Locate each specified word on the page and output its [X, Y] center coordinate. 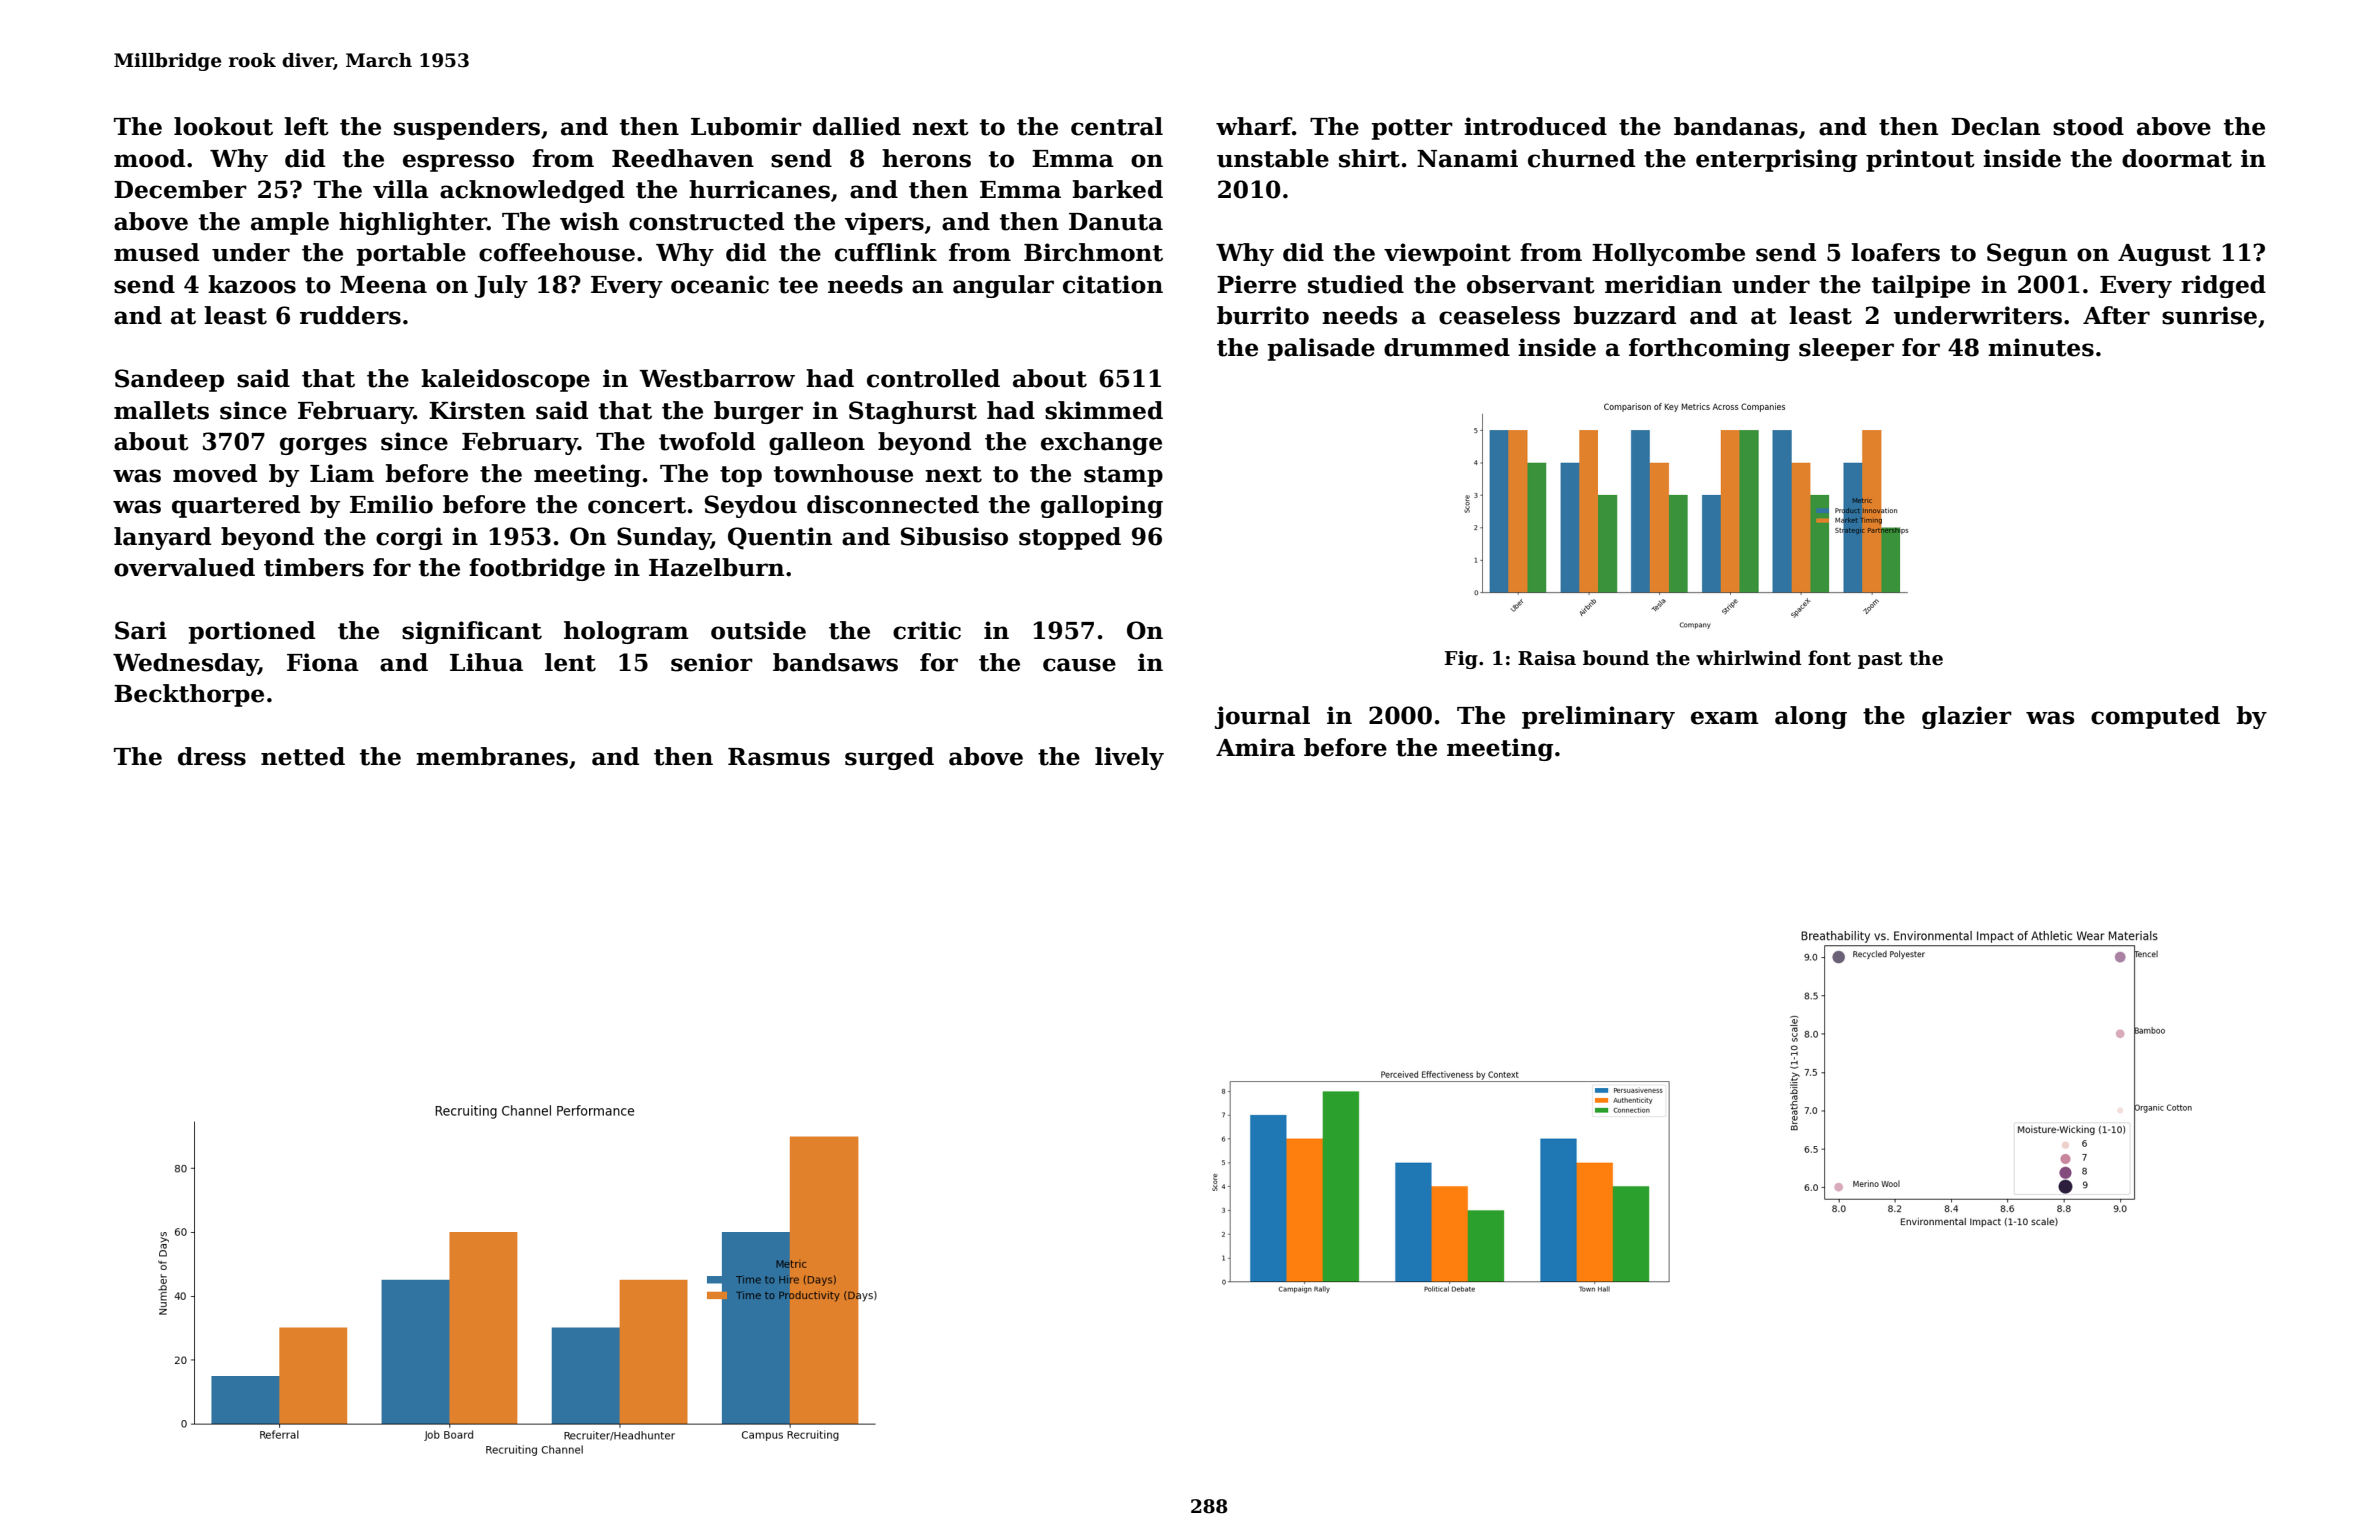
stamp [1123, 476]
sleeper [1846, 349]
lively [1129, 758]
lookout [223, 126]
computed [2155, 717]
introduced [1535, 126]
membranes [492, 756]
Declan [1995, 126]
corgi [409, 538]
